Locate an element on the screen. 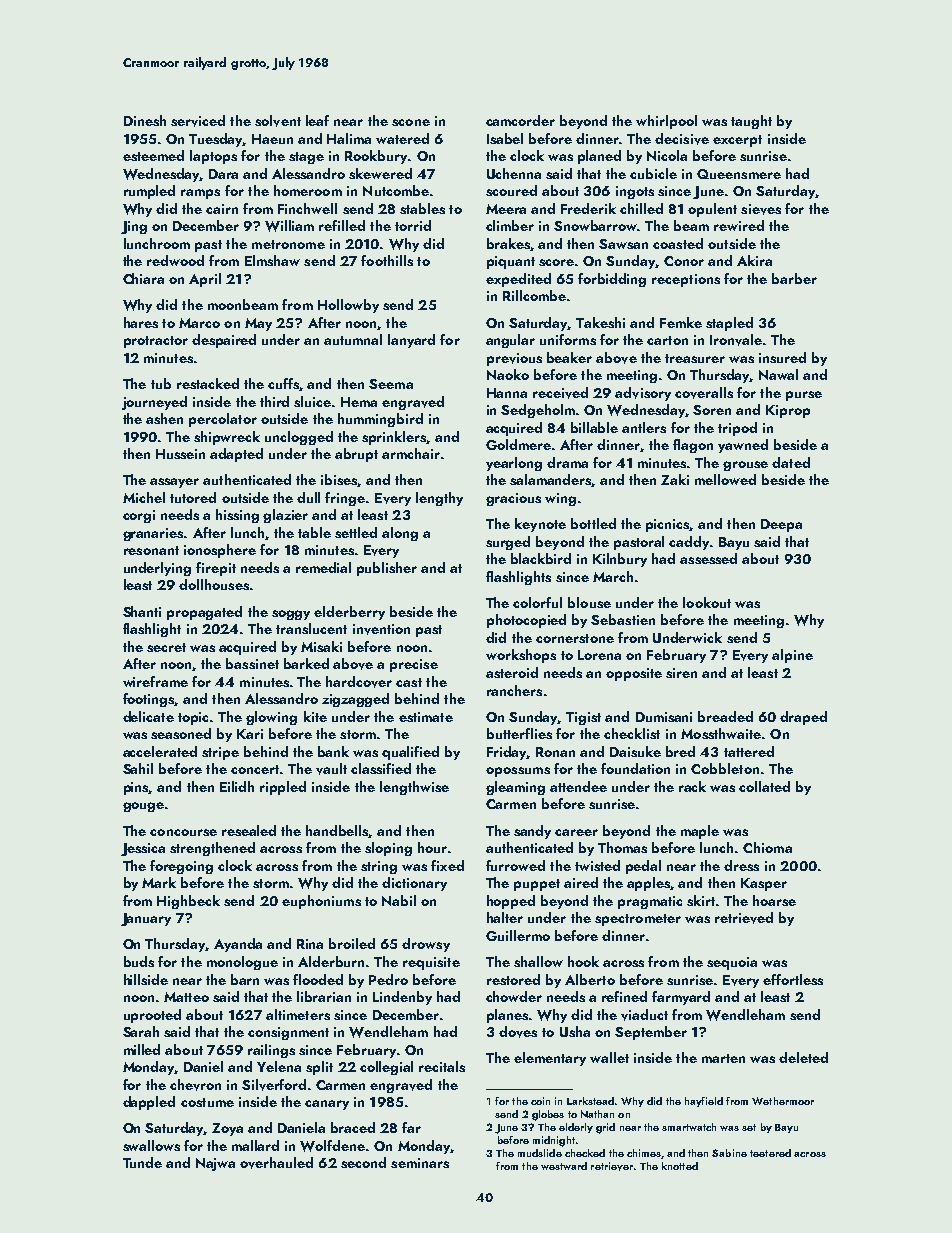  sandy is located at coordinates (532, 832).
